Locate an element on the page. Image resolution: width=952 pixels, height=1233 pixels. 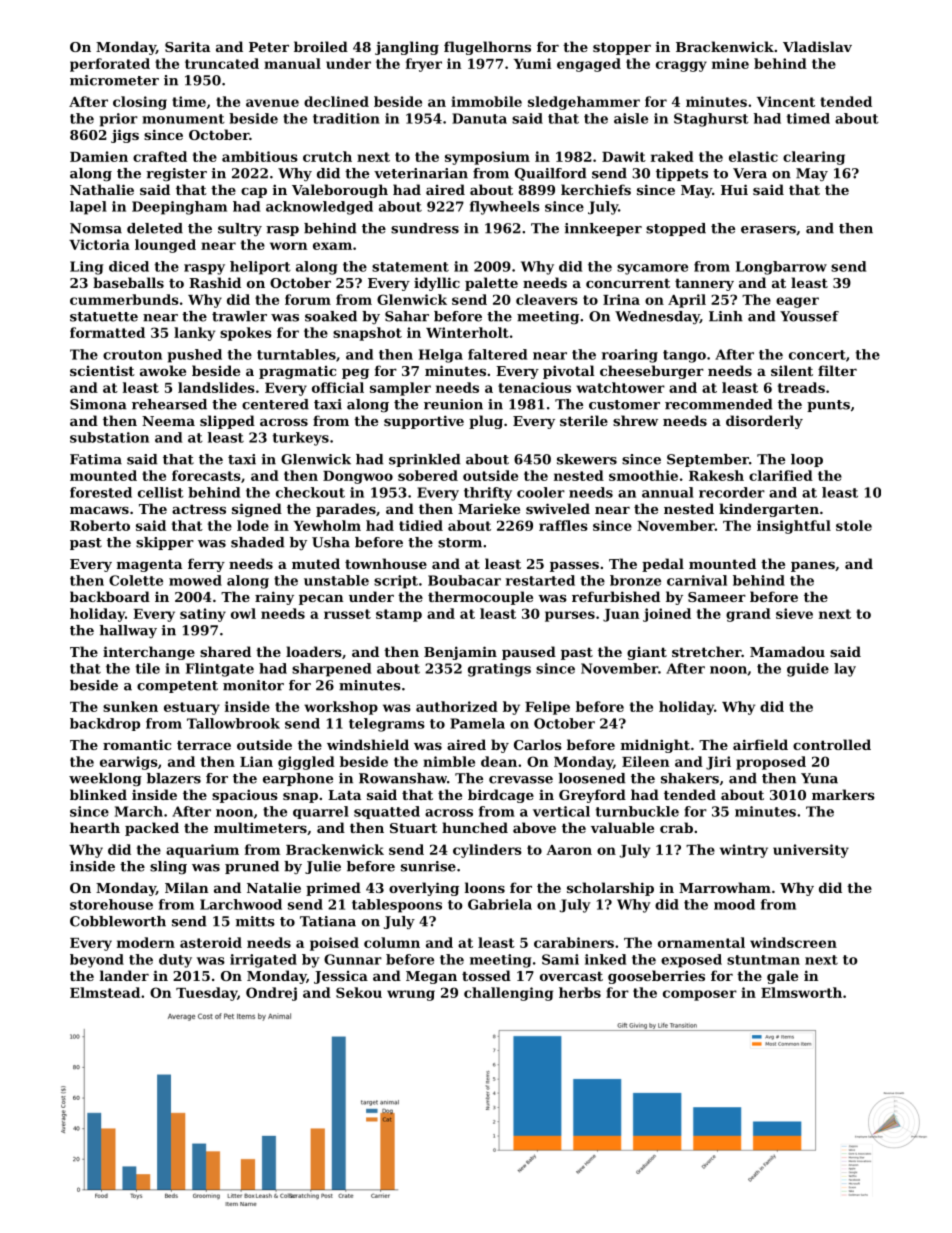
statement is located at coordinates (410, 267).
